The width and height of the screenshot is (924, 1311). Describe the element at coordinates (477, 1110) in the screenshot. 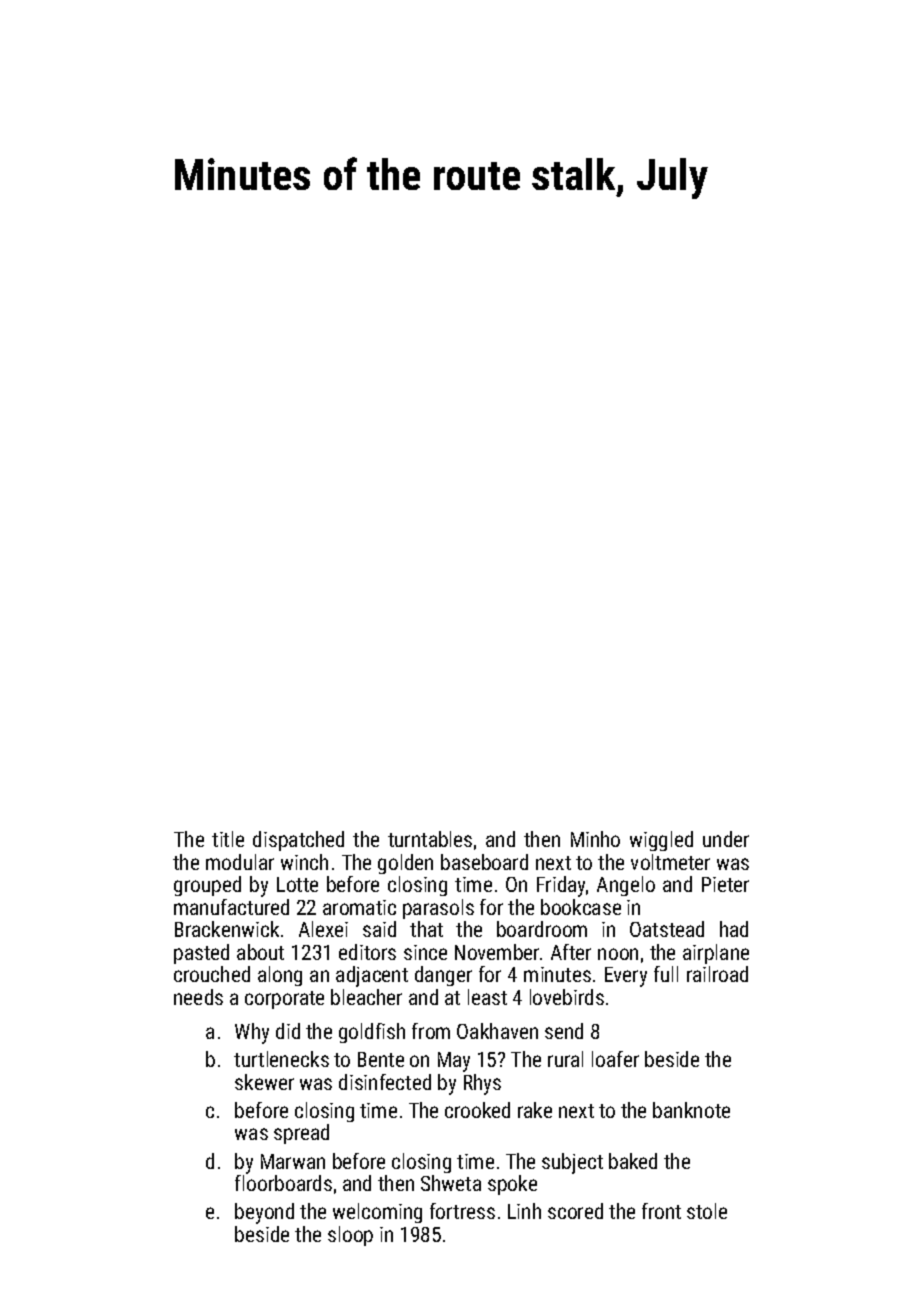

I see `crooked` at that location.
